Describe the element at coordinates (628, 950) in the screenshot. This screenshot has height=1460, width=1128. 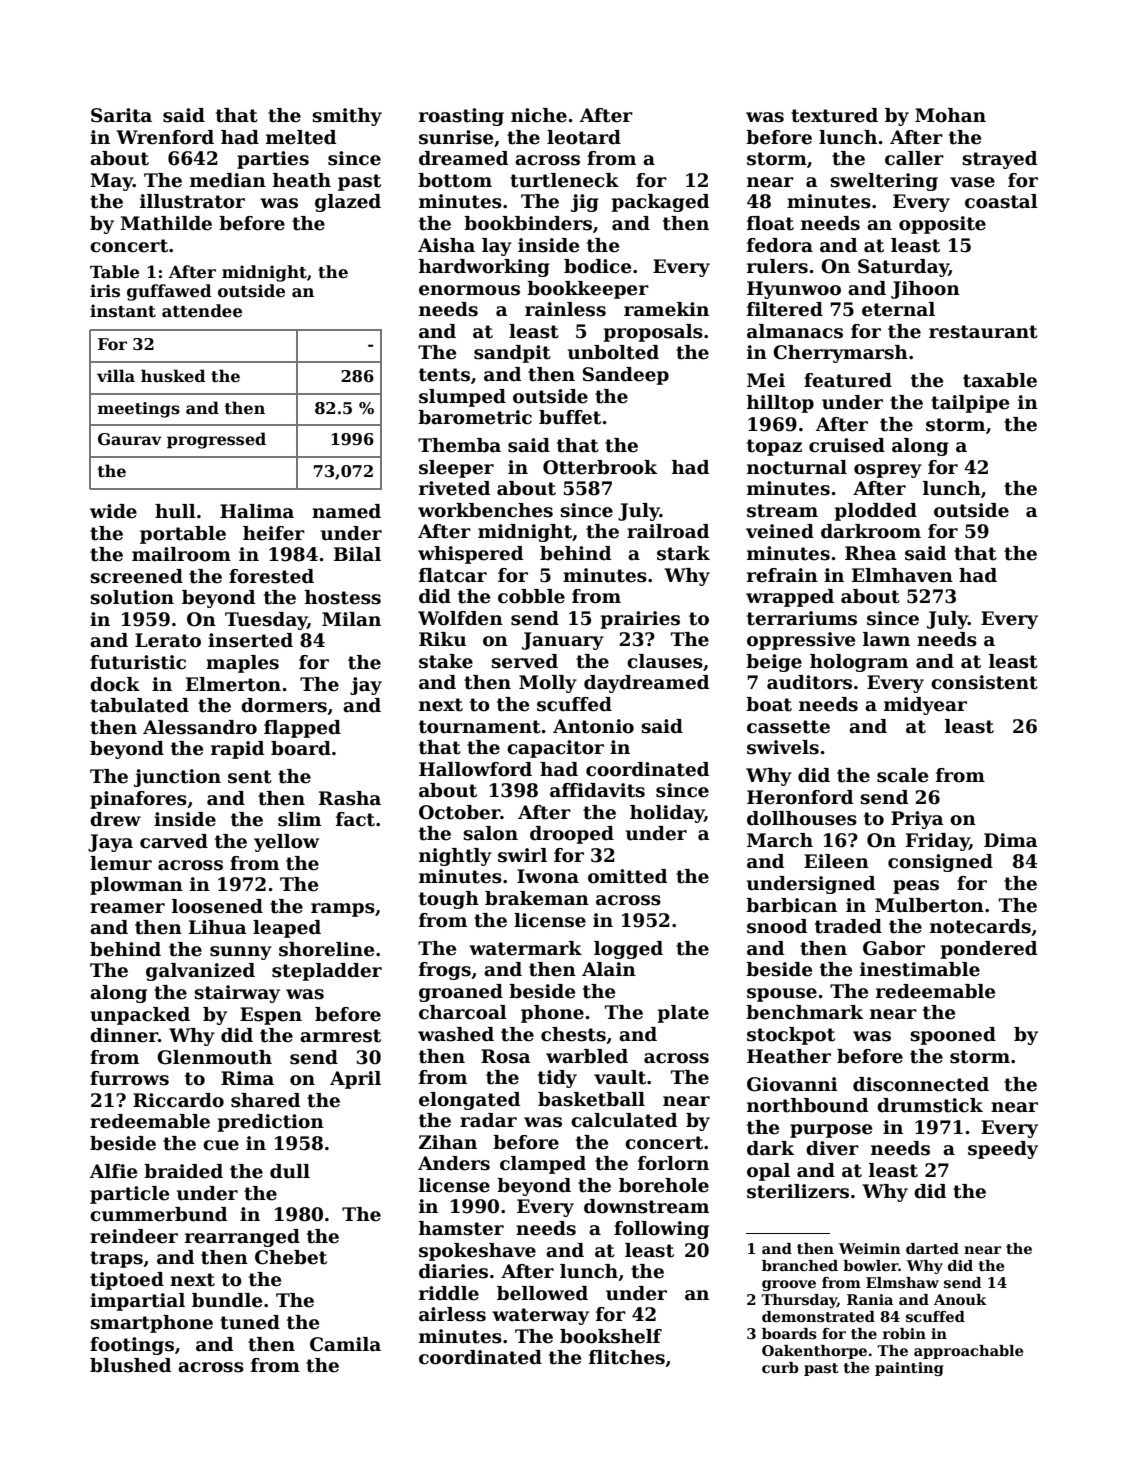
I see `logged` at that location.
